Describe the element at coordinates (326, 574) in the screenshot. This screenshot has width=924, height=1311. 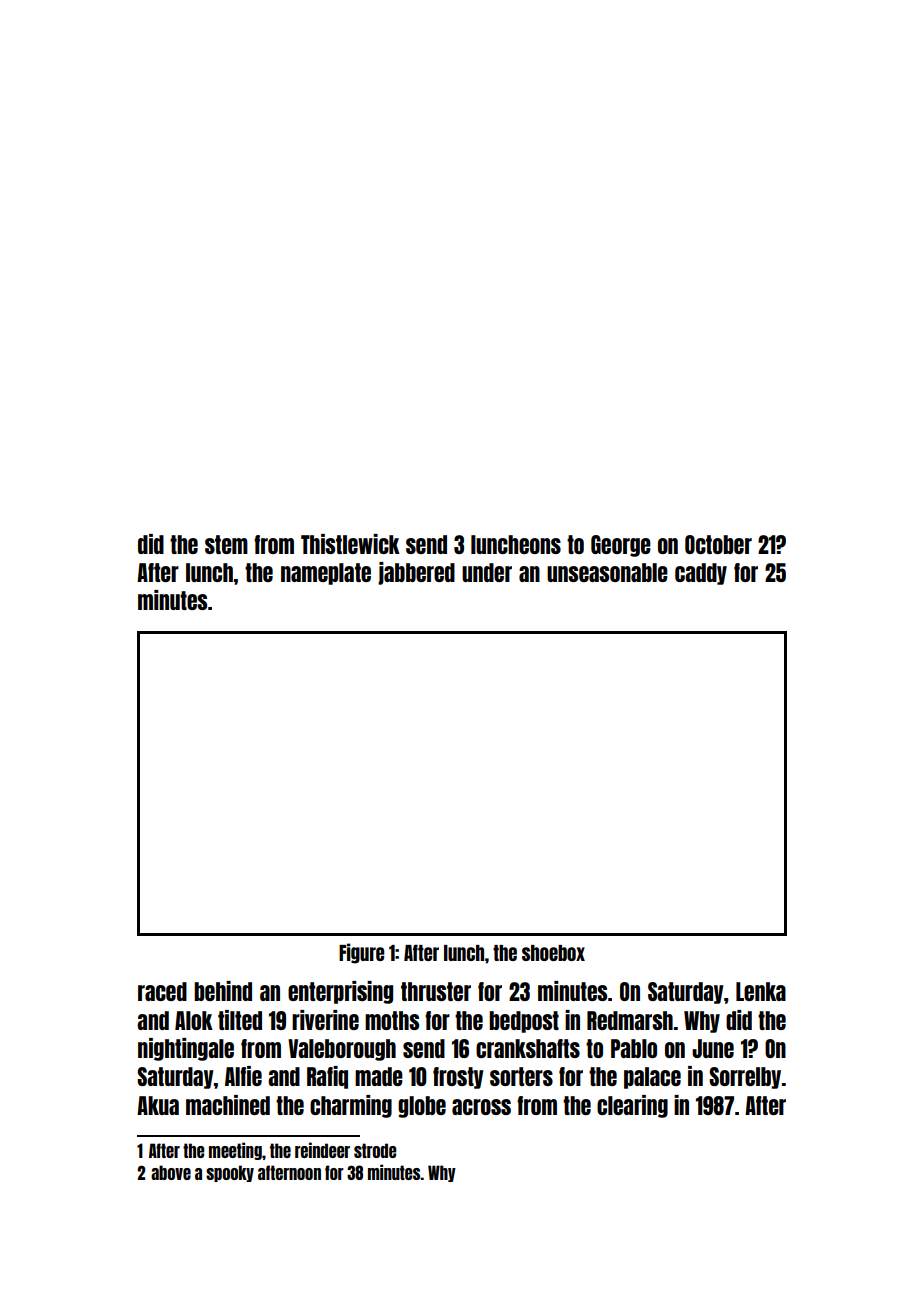
I see `nameplate` at that location.
